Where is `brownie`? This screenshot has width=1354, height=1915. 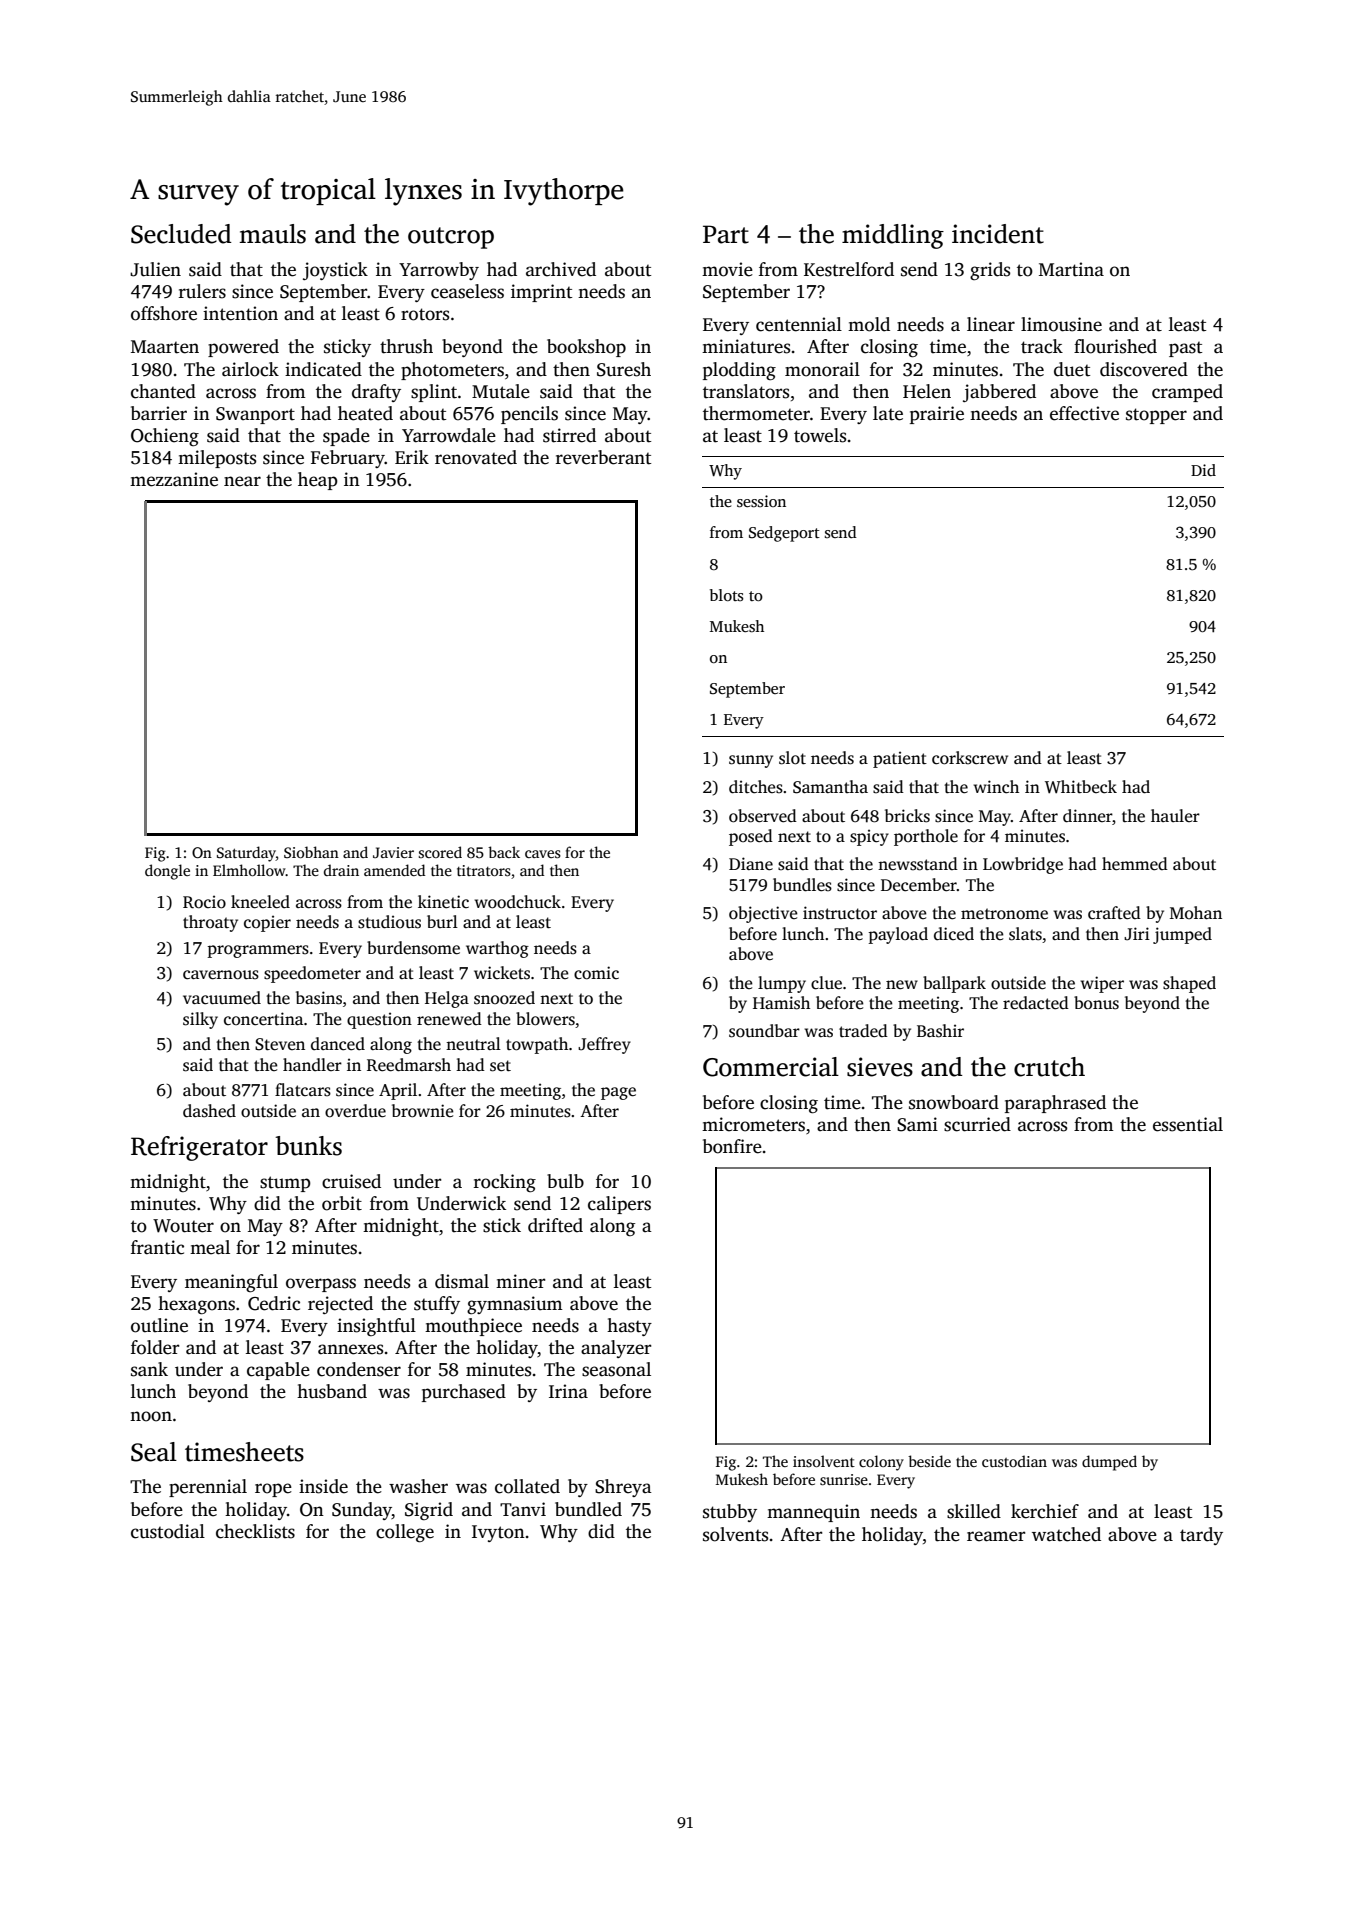
brownie is located at coordinates (423, 1111).
